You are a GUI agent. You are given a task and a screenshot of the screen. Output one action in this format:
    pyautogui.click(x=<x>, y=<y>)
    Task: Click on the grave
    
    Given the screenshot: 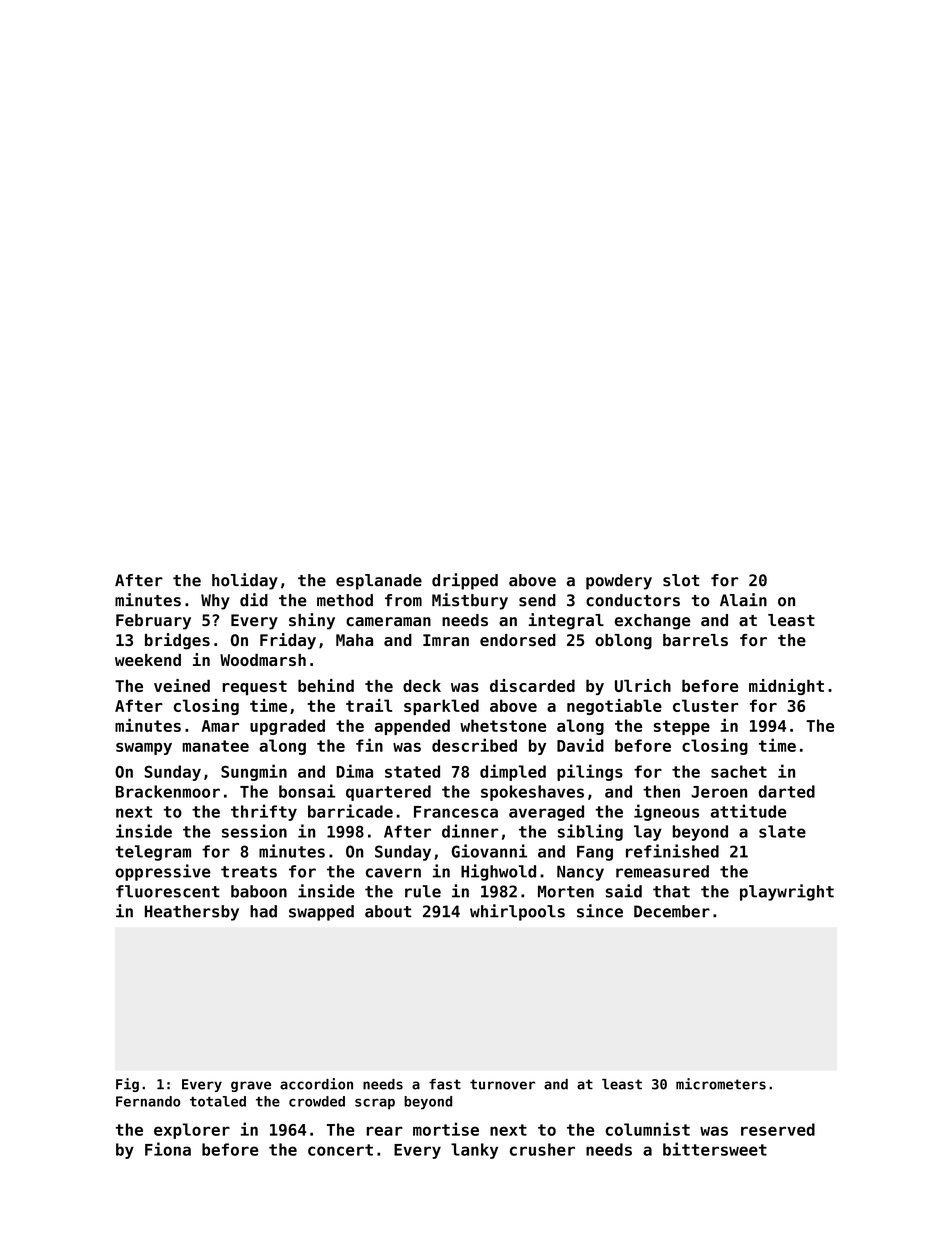 What is the action you would take?
    pyautogui.click(x=251, y=1086)
